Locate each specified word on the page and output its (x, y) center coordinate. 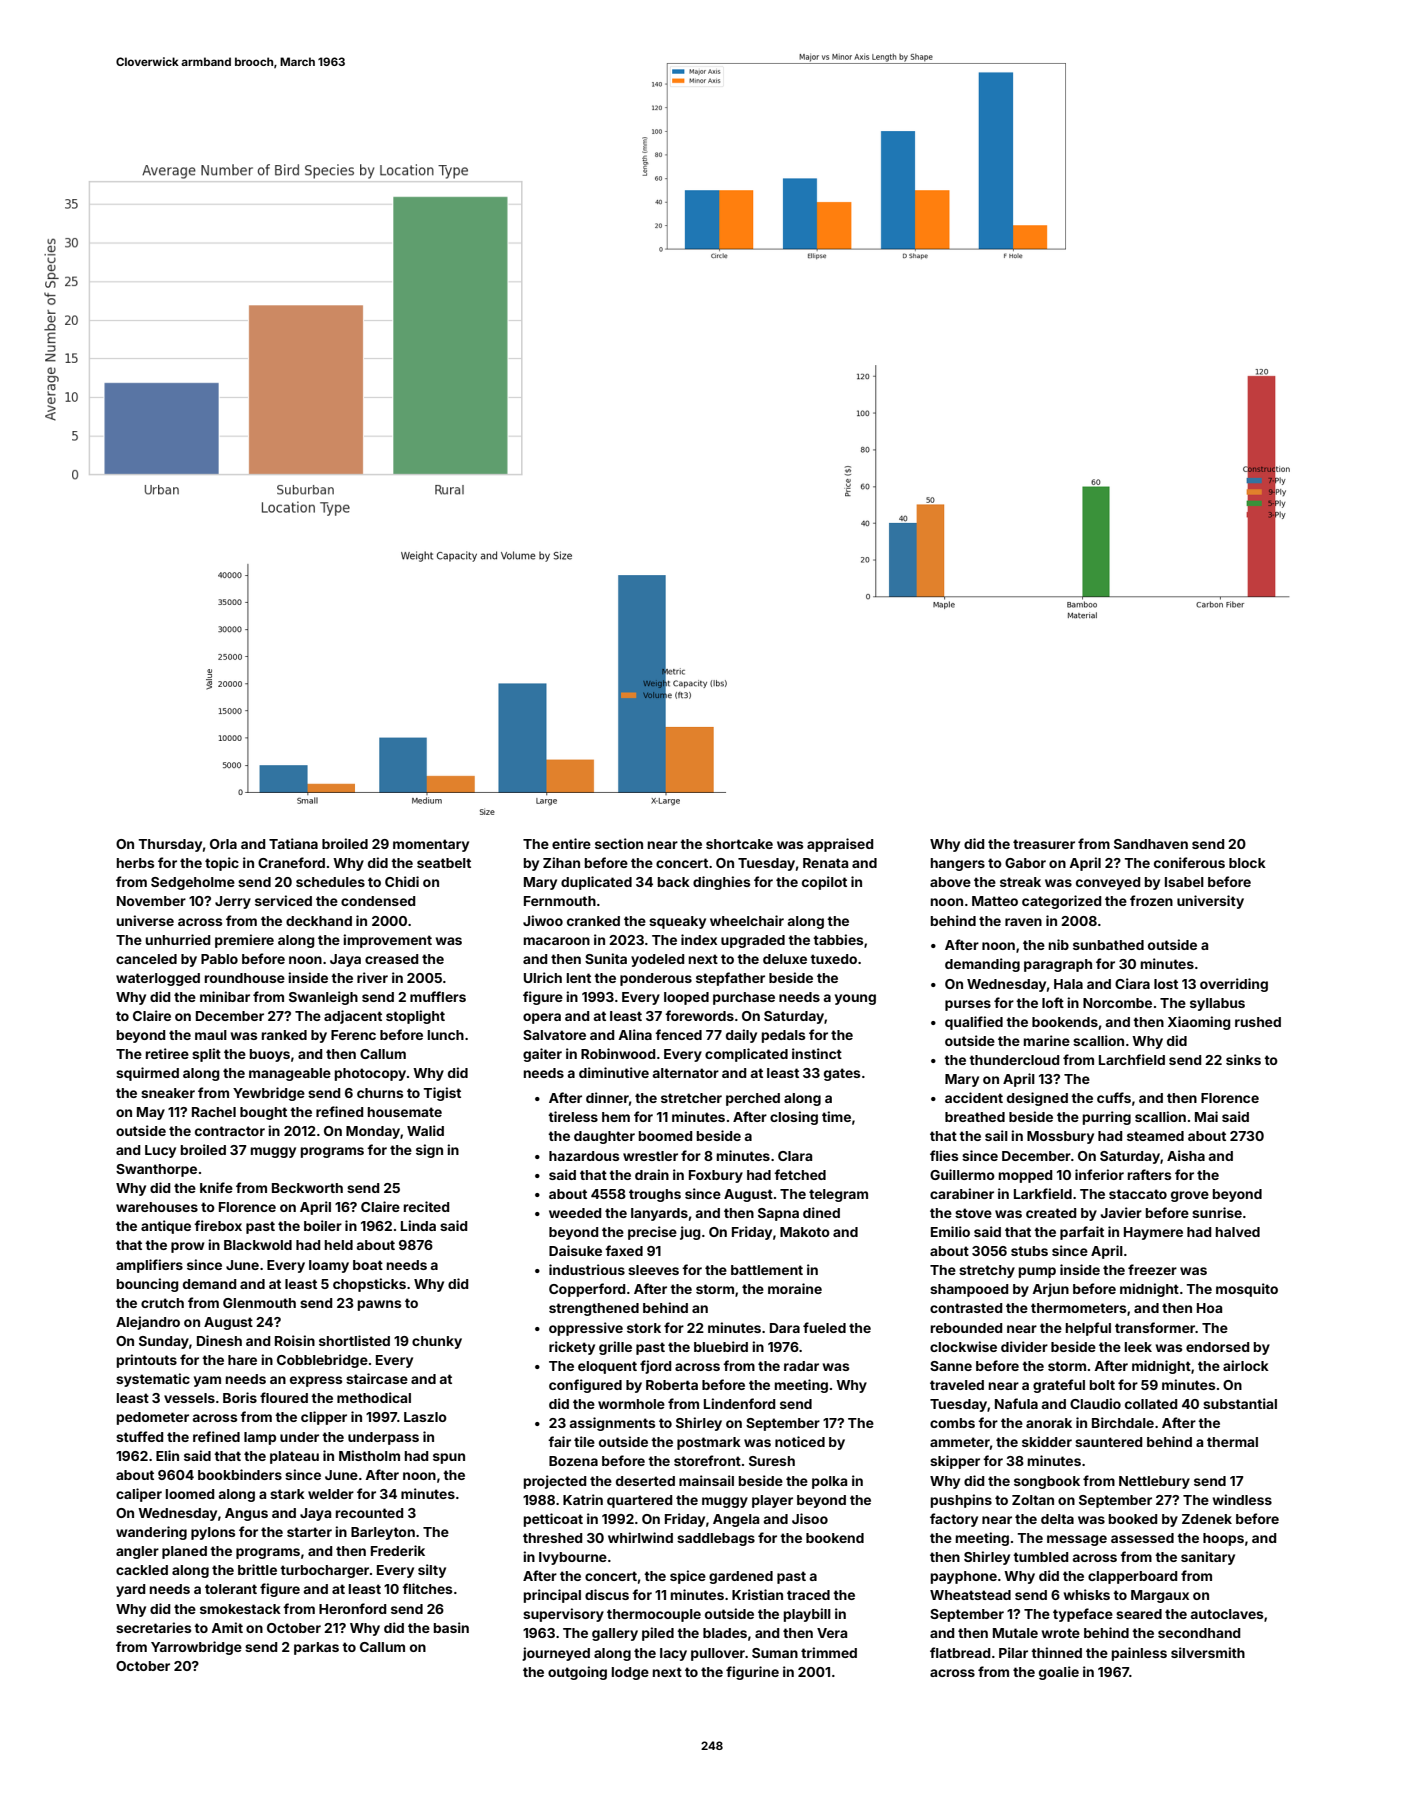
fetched (800, 1174)
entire (571, 843)
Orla (223, 844)
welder (331, 1494)
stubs (1029, 1251)
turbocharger (324, 1571)
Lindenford (739, 1403)
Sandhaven (1151, 844)
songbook (1047, 1482)
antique (166, 1227)
